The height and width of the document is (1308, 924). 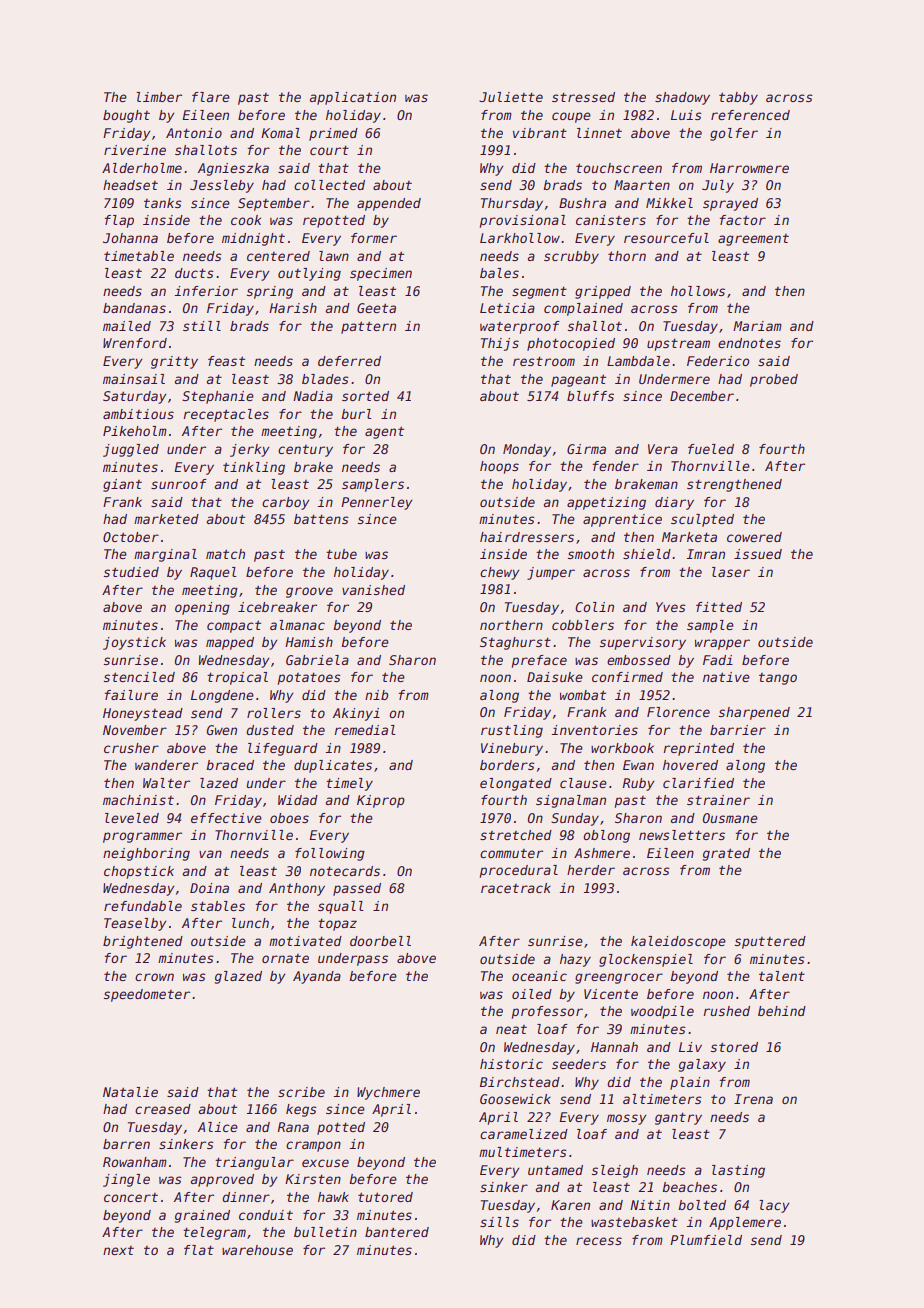 I want to click on shadowy, so click(x=682, y=98).
